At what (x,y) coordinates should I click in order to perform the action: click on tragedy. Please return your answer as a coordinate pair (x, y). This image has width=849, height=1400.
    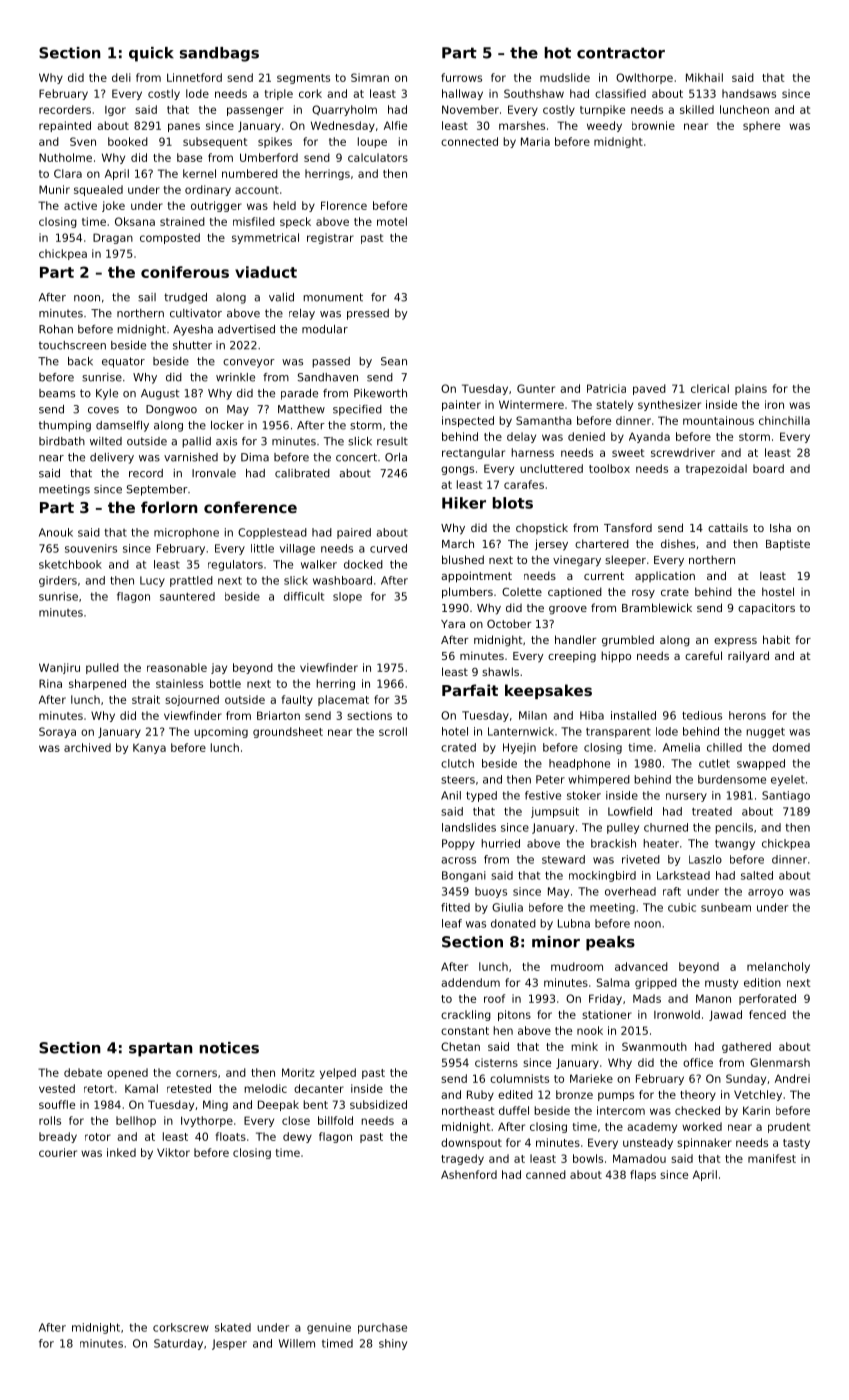
    Looking at the image, I should click on (462, 1159).
